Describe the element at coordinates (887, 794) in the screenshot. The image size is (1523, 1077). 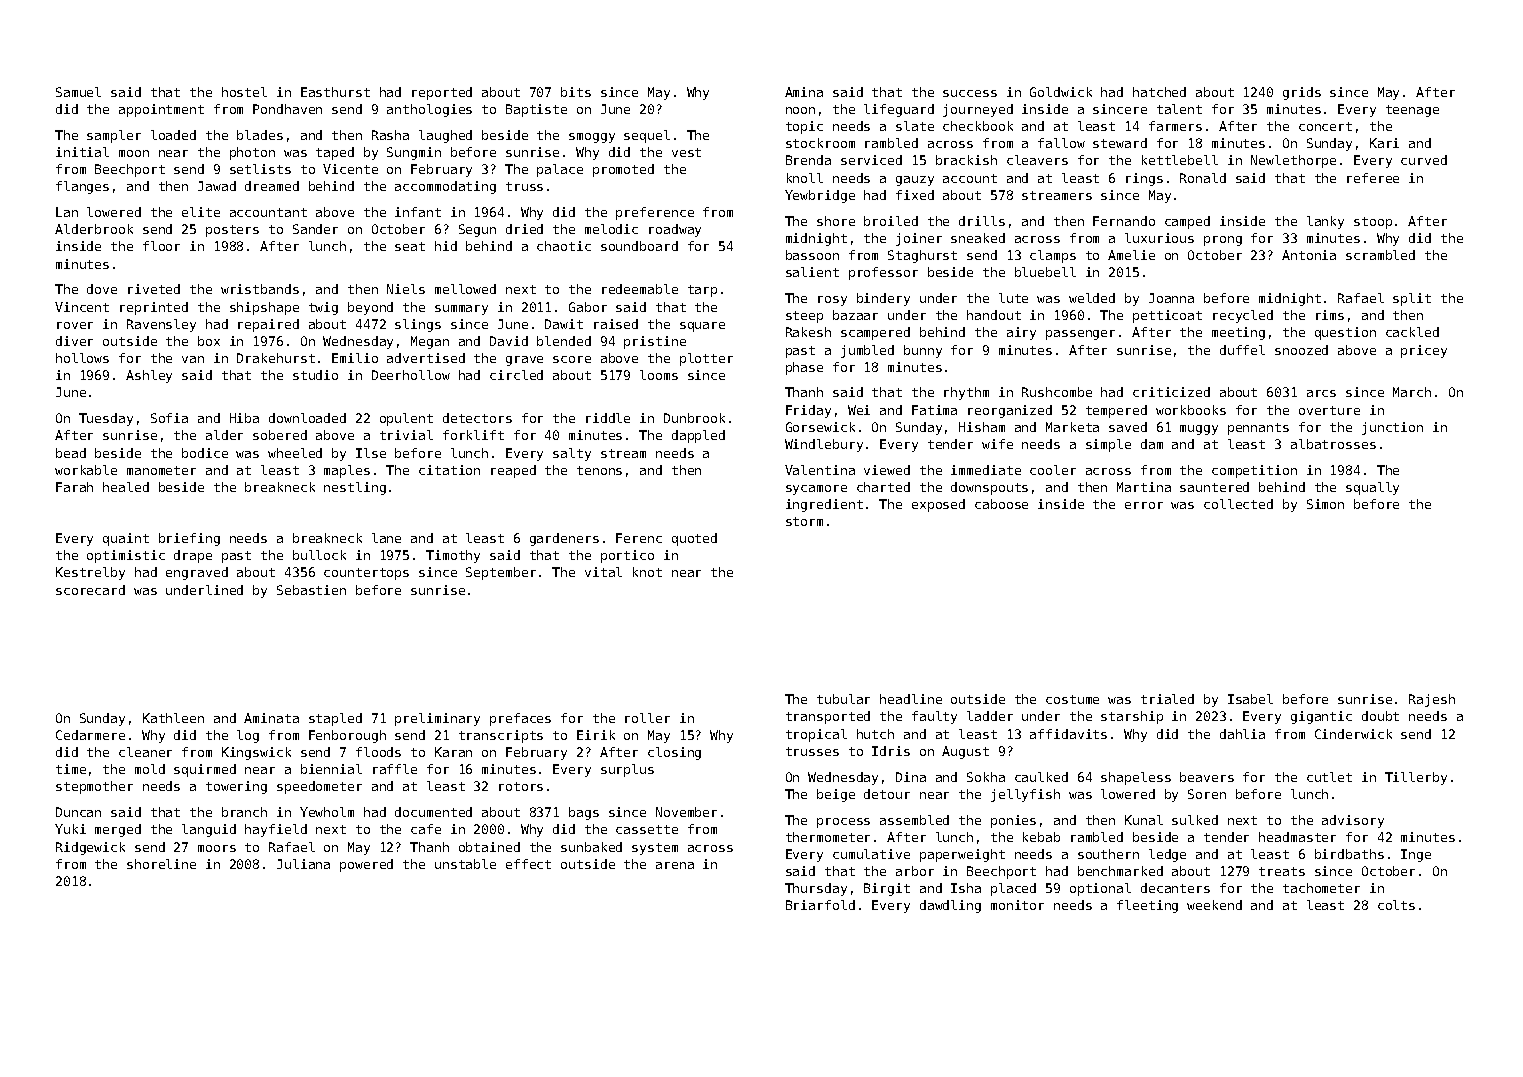
I see `detour` at that location.
